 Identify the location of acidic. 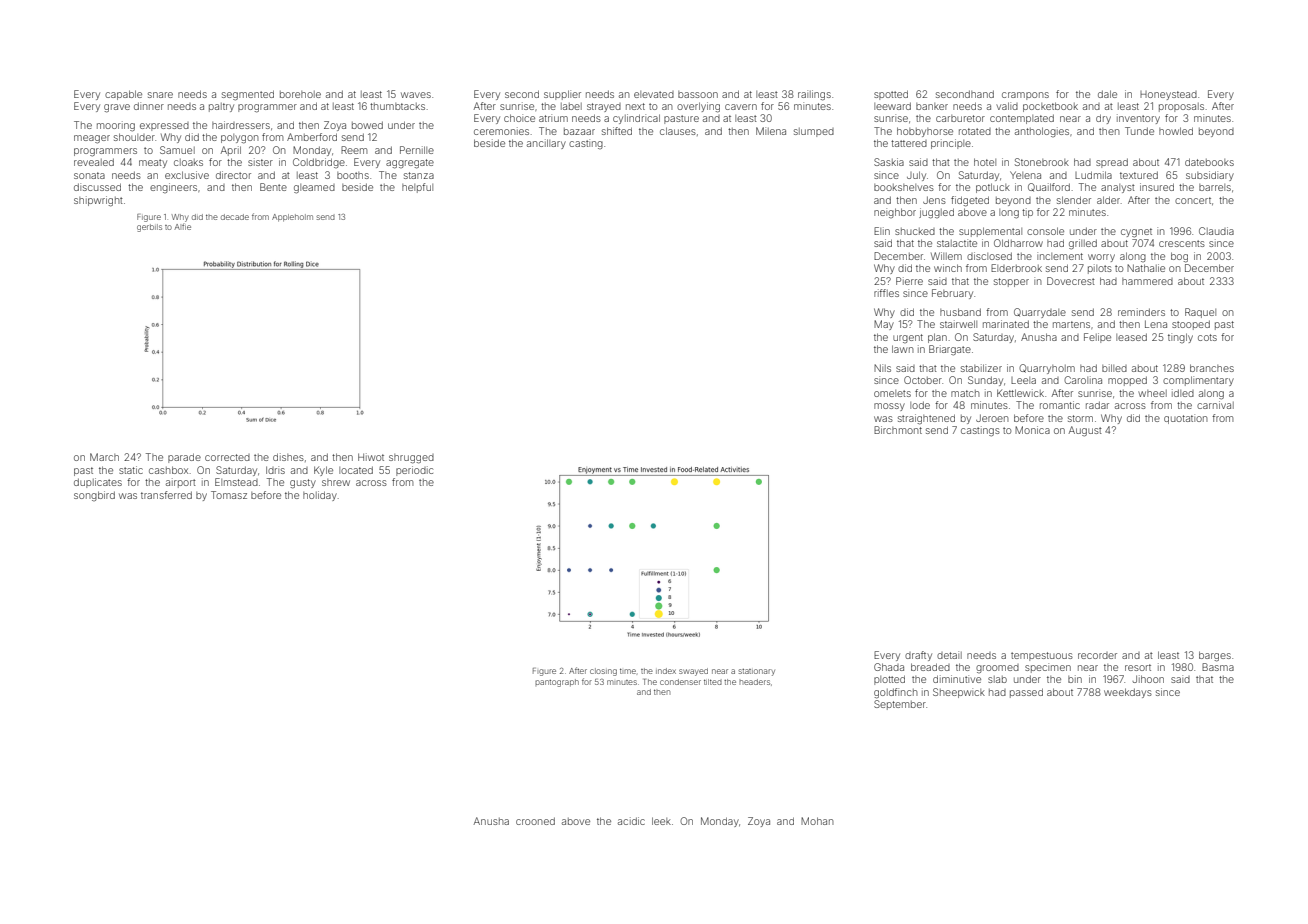
(631, 821).
